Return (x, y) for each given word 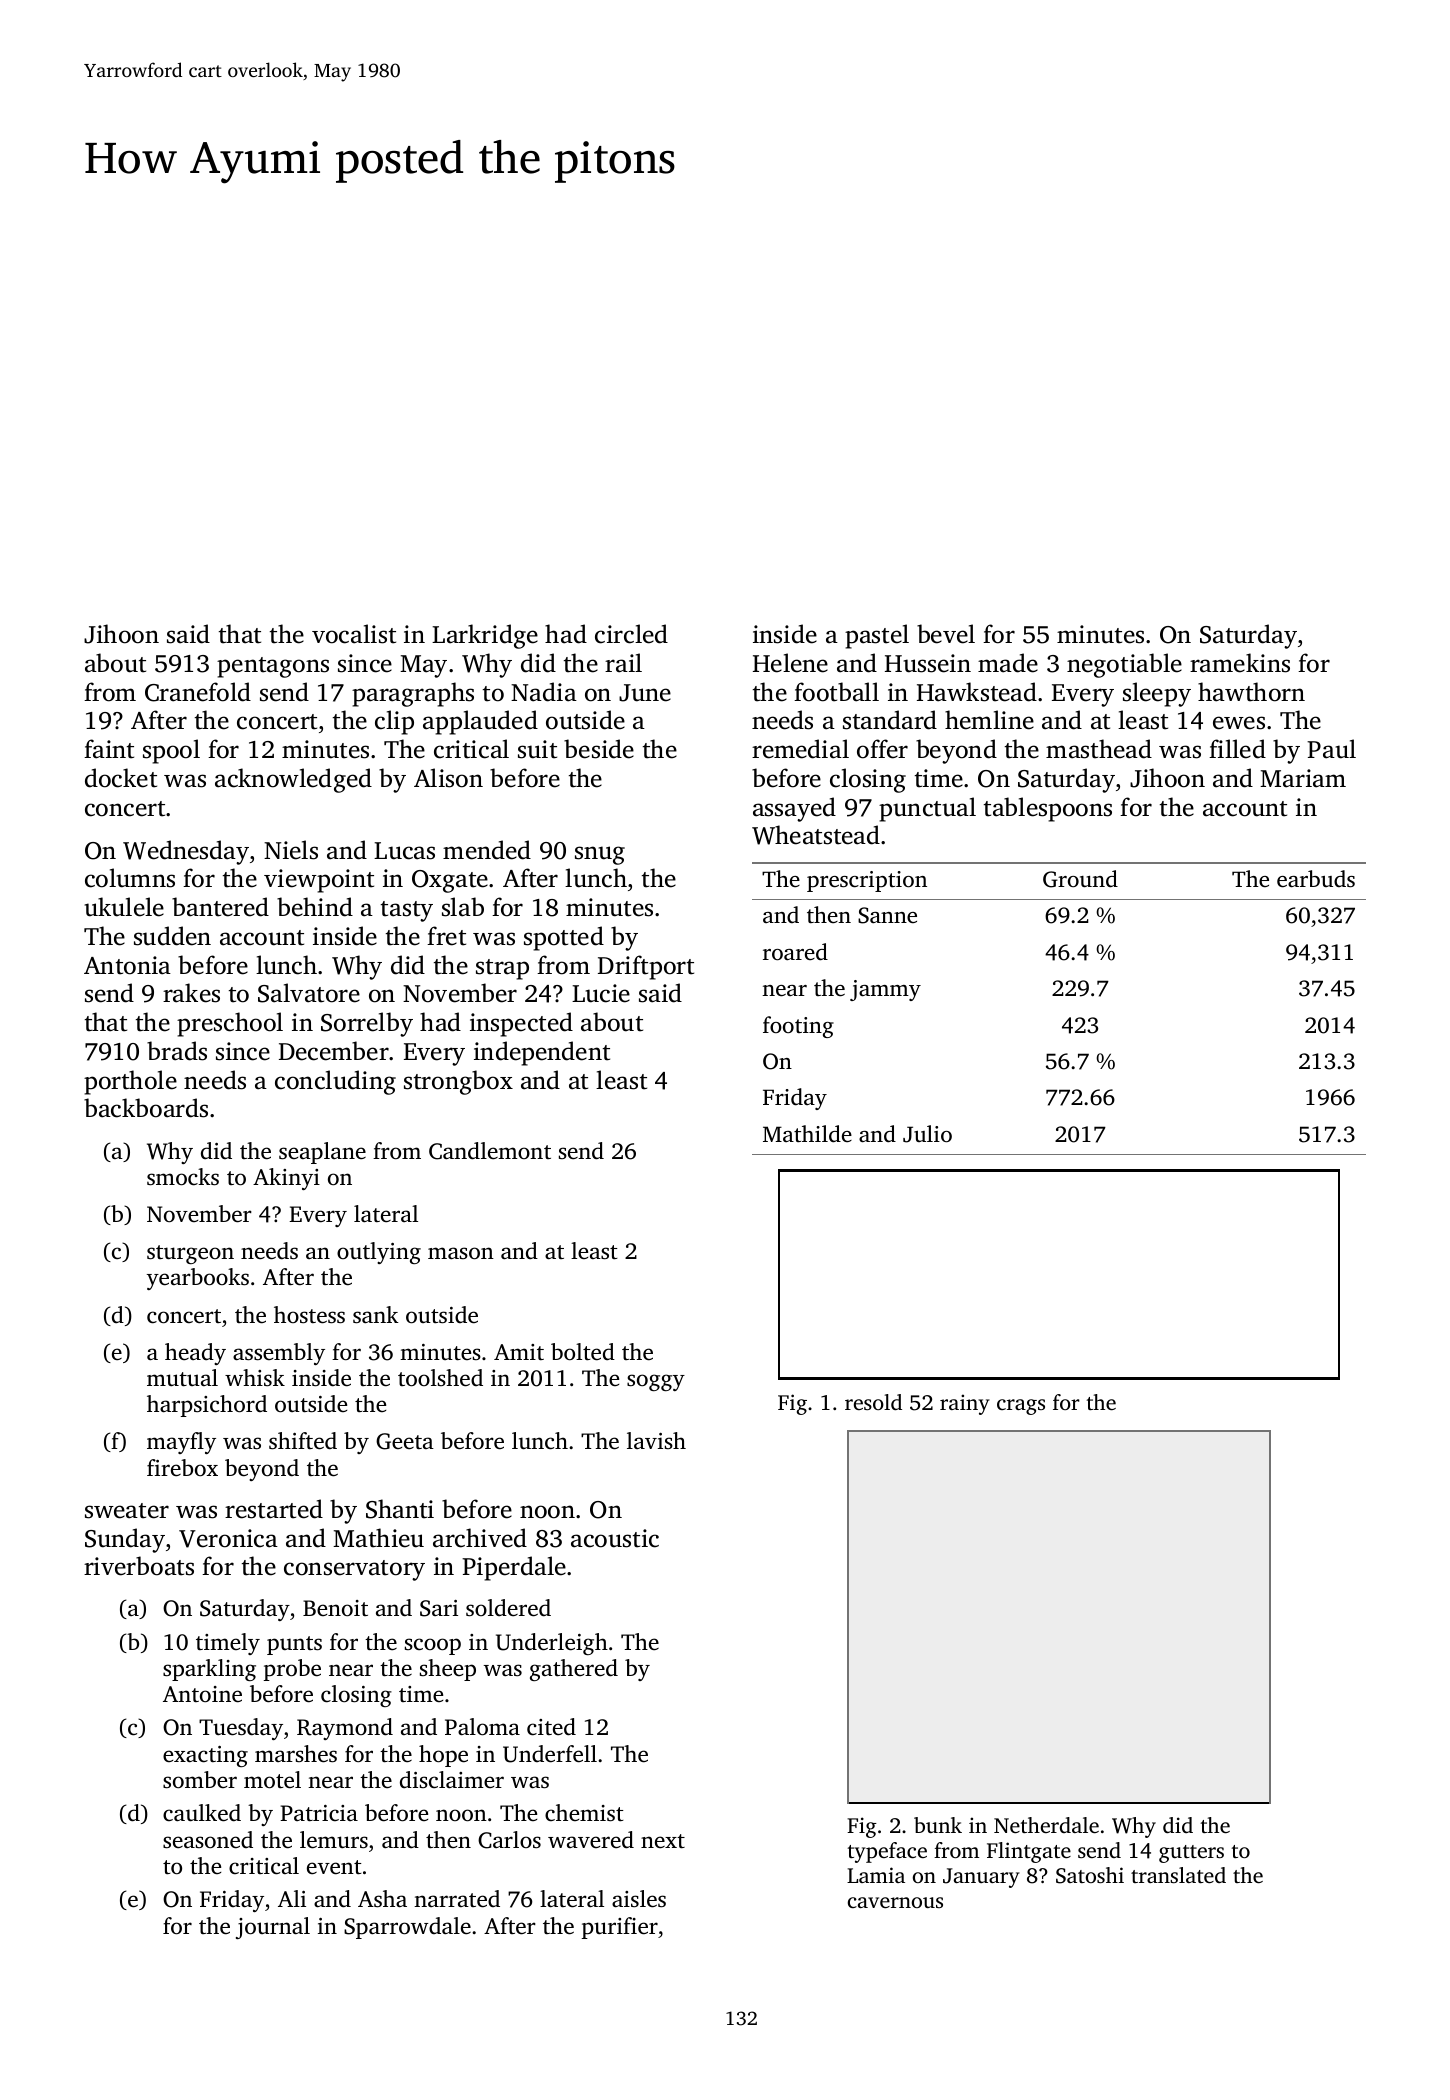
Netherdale (1046, 1825)
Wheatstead (816, 835)
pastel (877, 636)
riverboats (139, 1566)
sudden (172, 936)
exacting (205, 1756)
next (663, 1841)
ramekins (1240, 663)
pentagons (273, 667)
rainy (965, 1404)
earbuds (1316, 879)
